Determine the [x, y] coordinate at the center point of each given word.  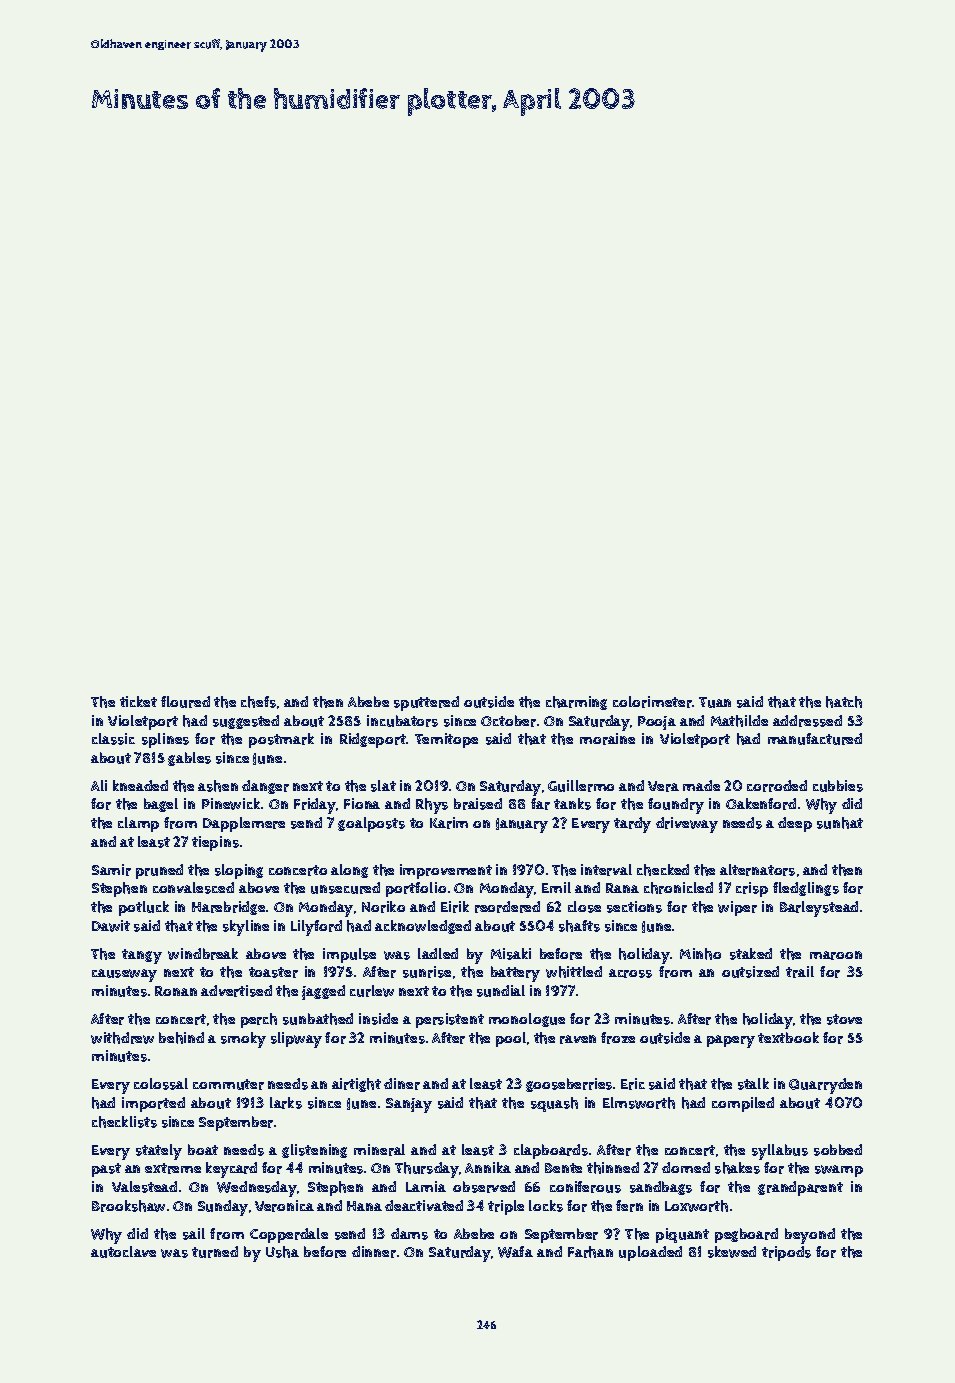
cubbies [838, 786]
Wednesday [257, 1189]
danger [265, 787]
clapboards [551, 1151]
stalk [753, 1084]
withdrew [122, 1038]
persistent [450, 1020]
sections [634, 907]
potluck [144, 908]
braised [478, 804]
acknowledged [423, 927]
